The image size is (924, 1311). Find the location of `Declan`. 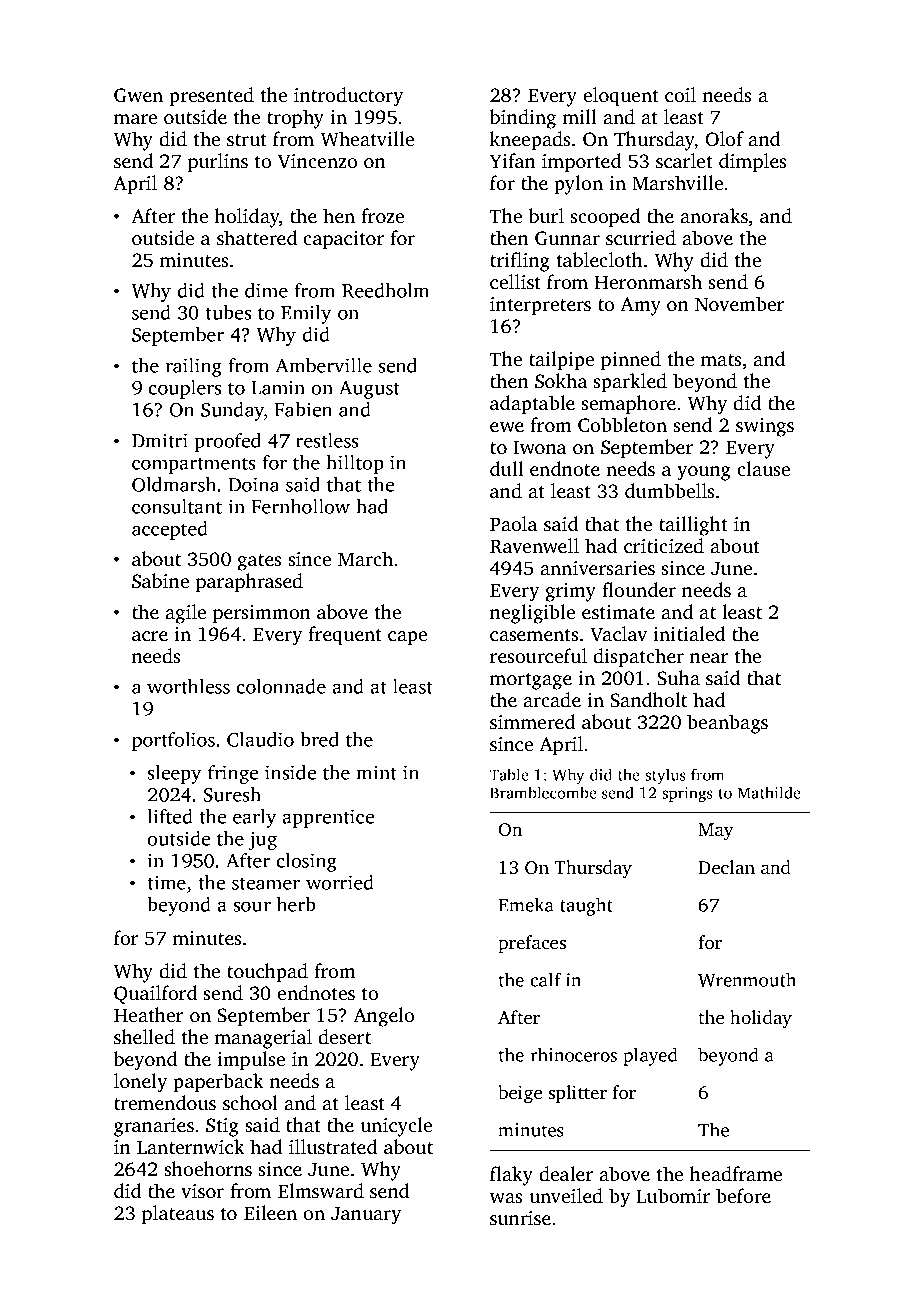

Declan is located at coordinates (726, 867).
